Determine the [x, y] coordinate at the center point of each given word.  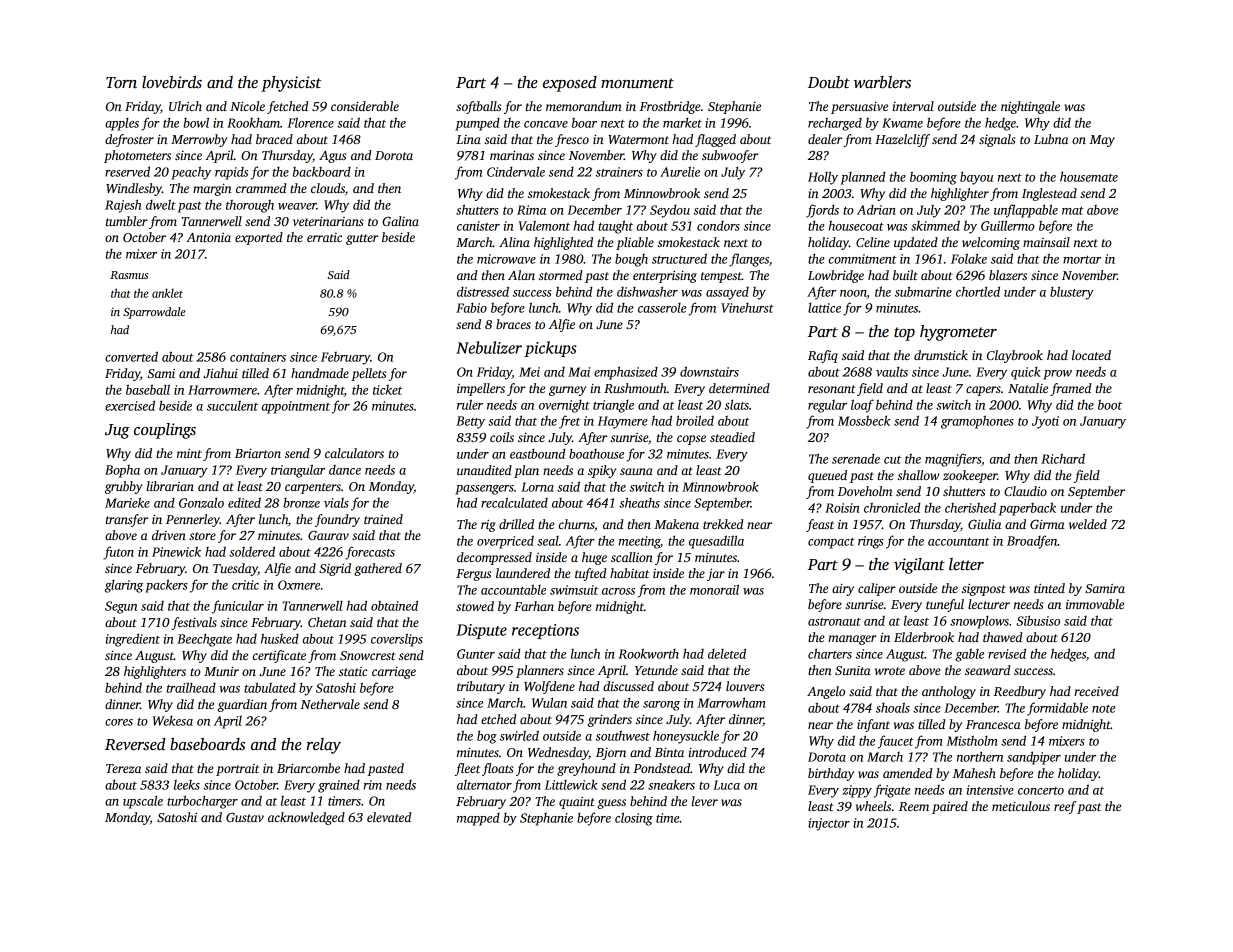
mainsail [1046, 242]
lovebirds [172, 82]
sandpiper [1034, 758]
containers [258, 357]
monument [637, 83]
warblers [882, 82]
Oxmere [299, 585]
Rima [531, 210]
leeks [187, 785]
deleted [727, 653]
